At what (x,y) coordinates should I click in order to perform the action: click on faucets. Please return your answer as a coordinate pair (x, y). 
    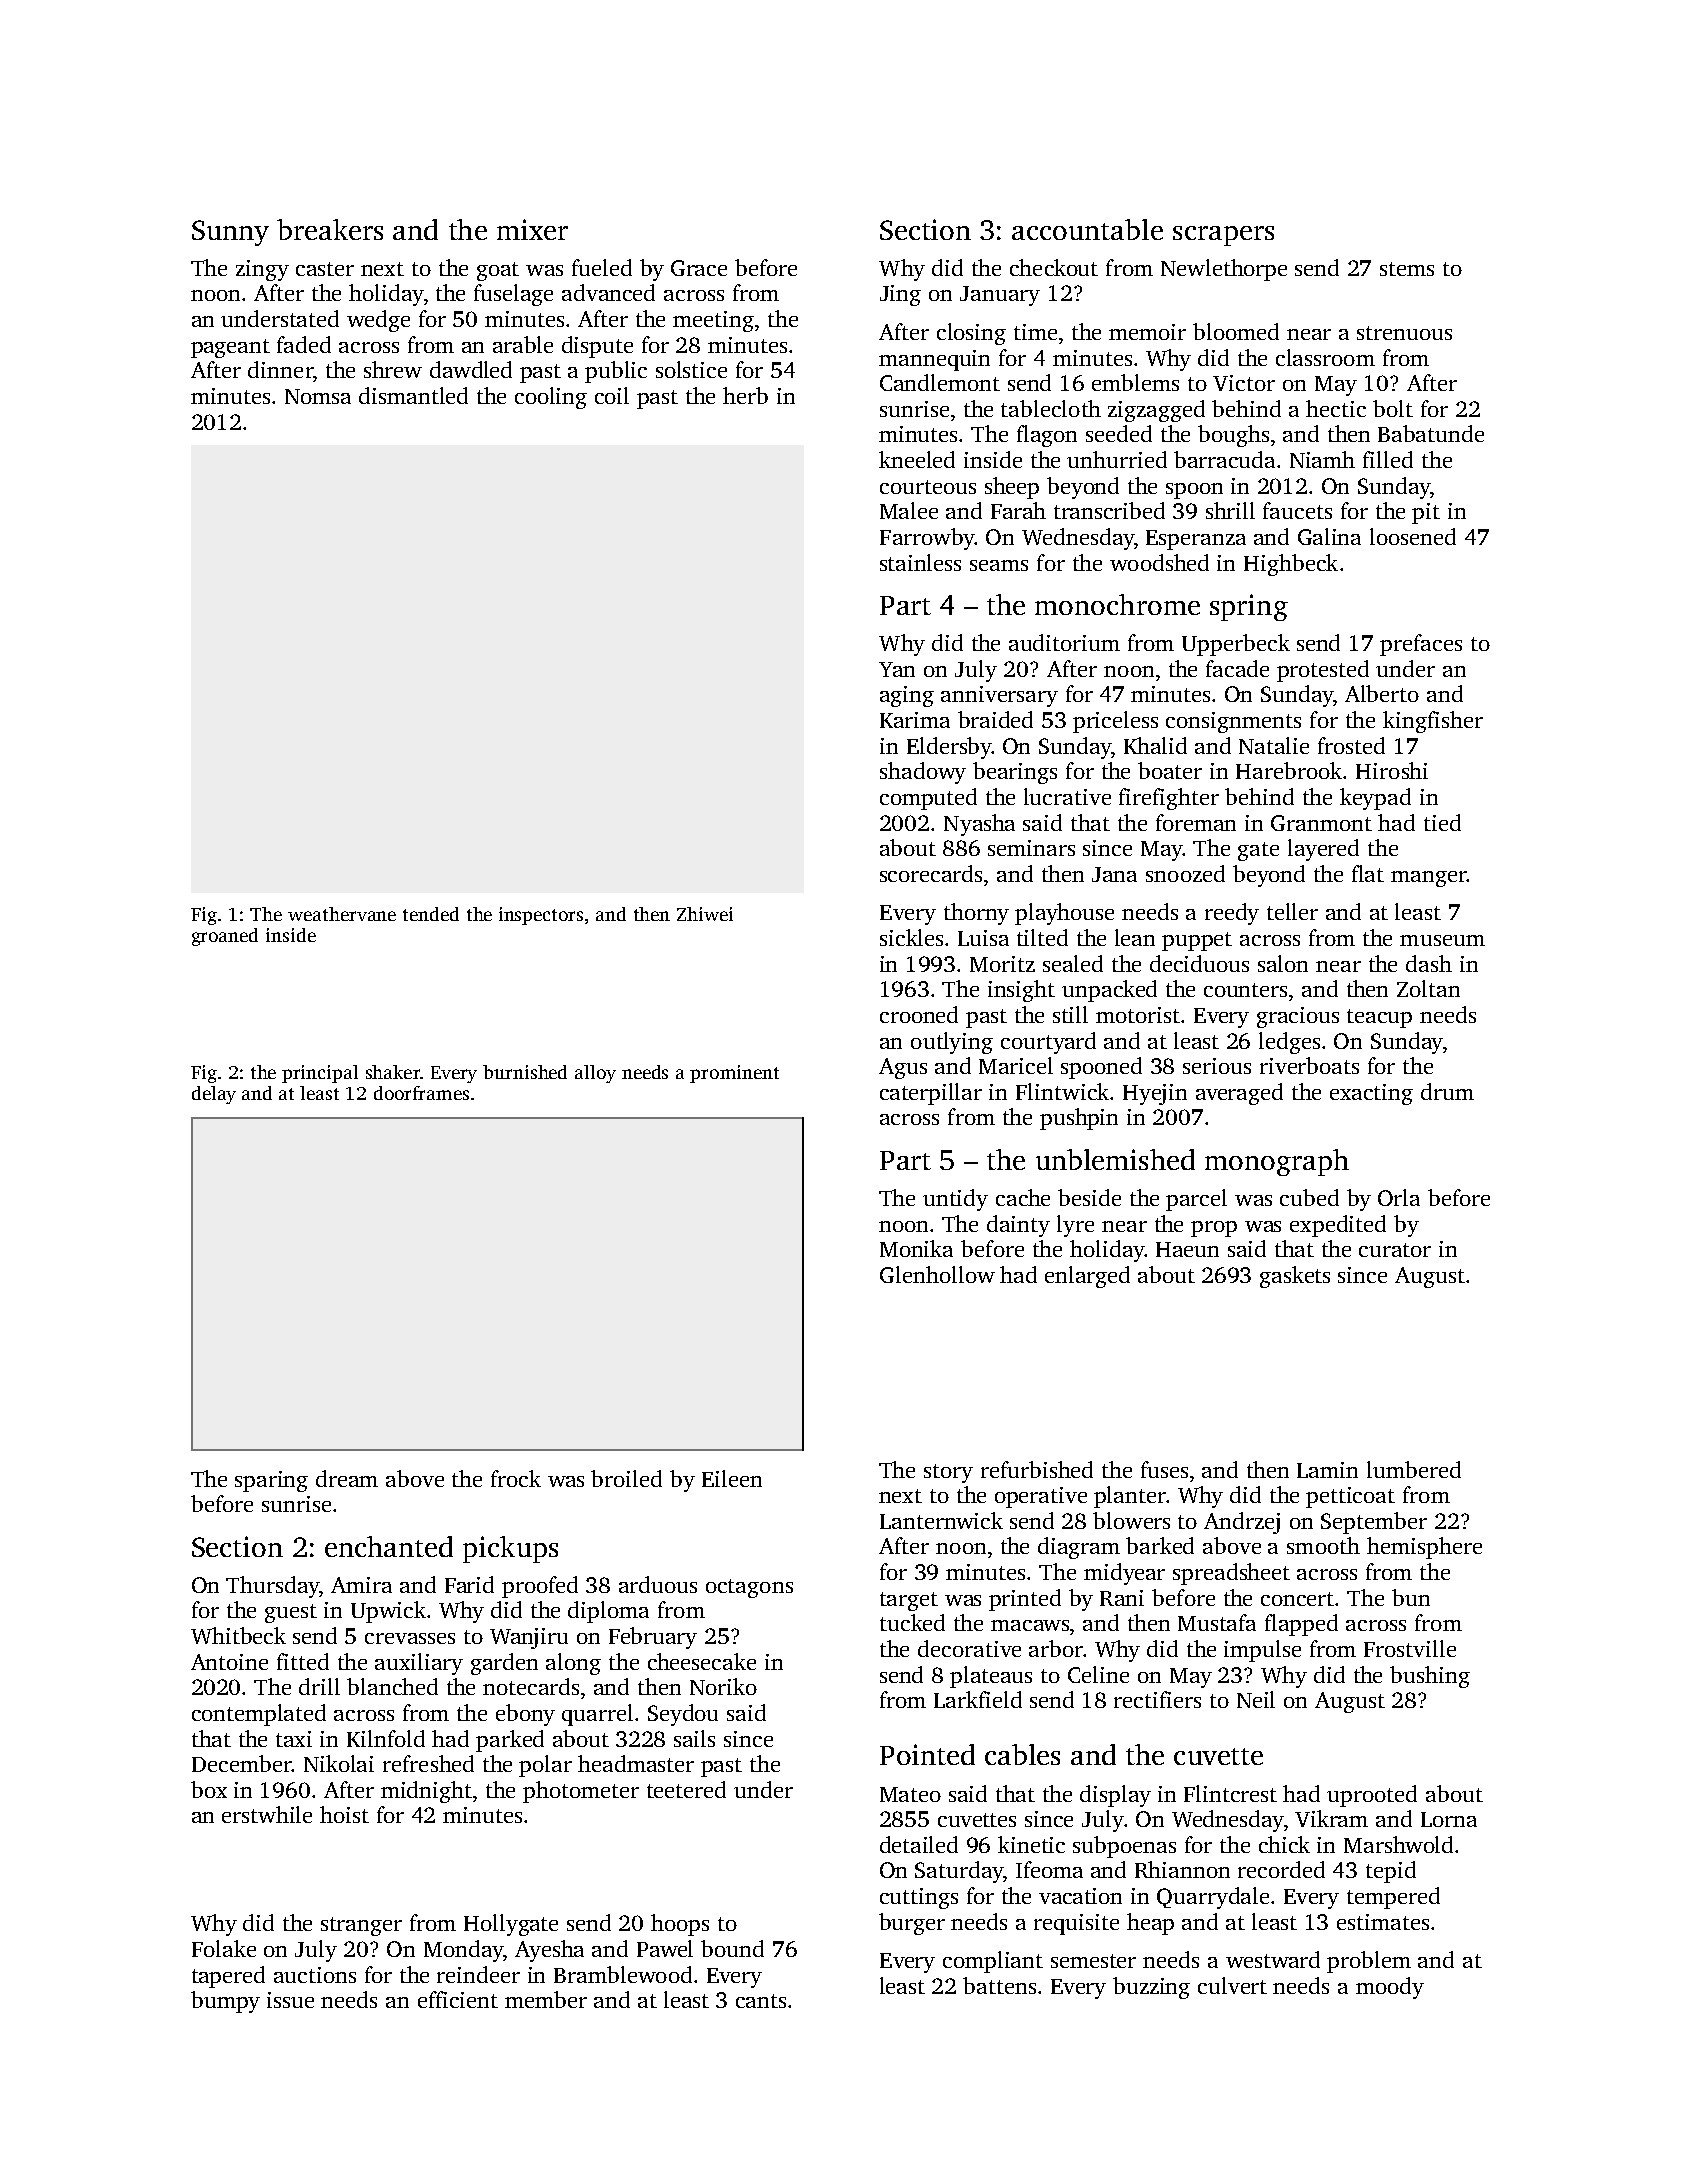
    Looking at the image, I should click on (1297, 510).
